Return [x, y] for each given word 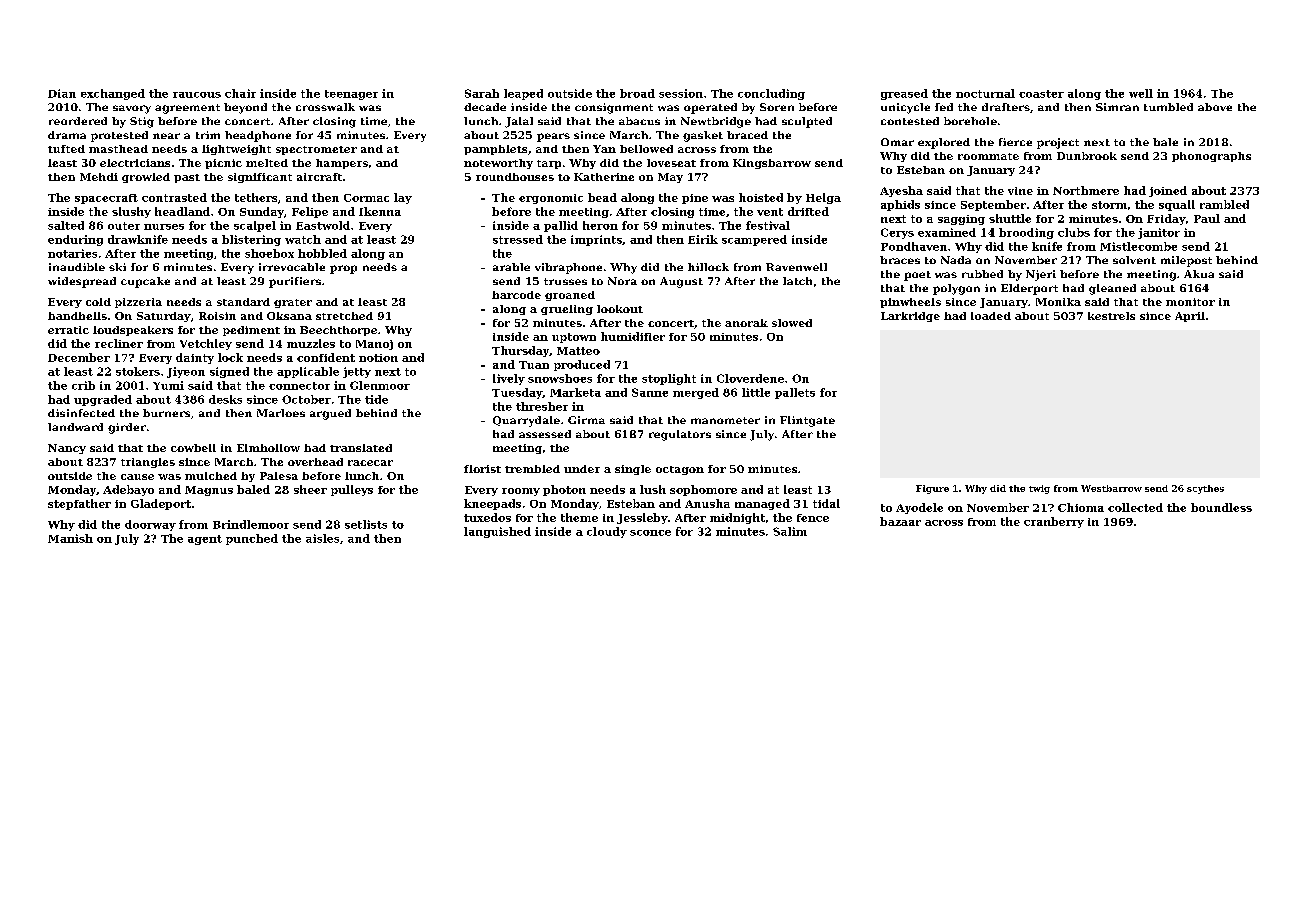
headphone [258, 136]
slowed [792, 323]
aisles [322, 538]
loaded [991, 316]
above [1215, 107]
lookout [620, 309]
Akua [1199, 274]
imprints [596, 240]
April [1190, 317]
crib [83, 385]
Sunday [262, 212]
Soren [777, 107]
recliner [119, 343]
